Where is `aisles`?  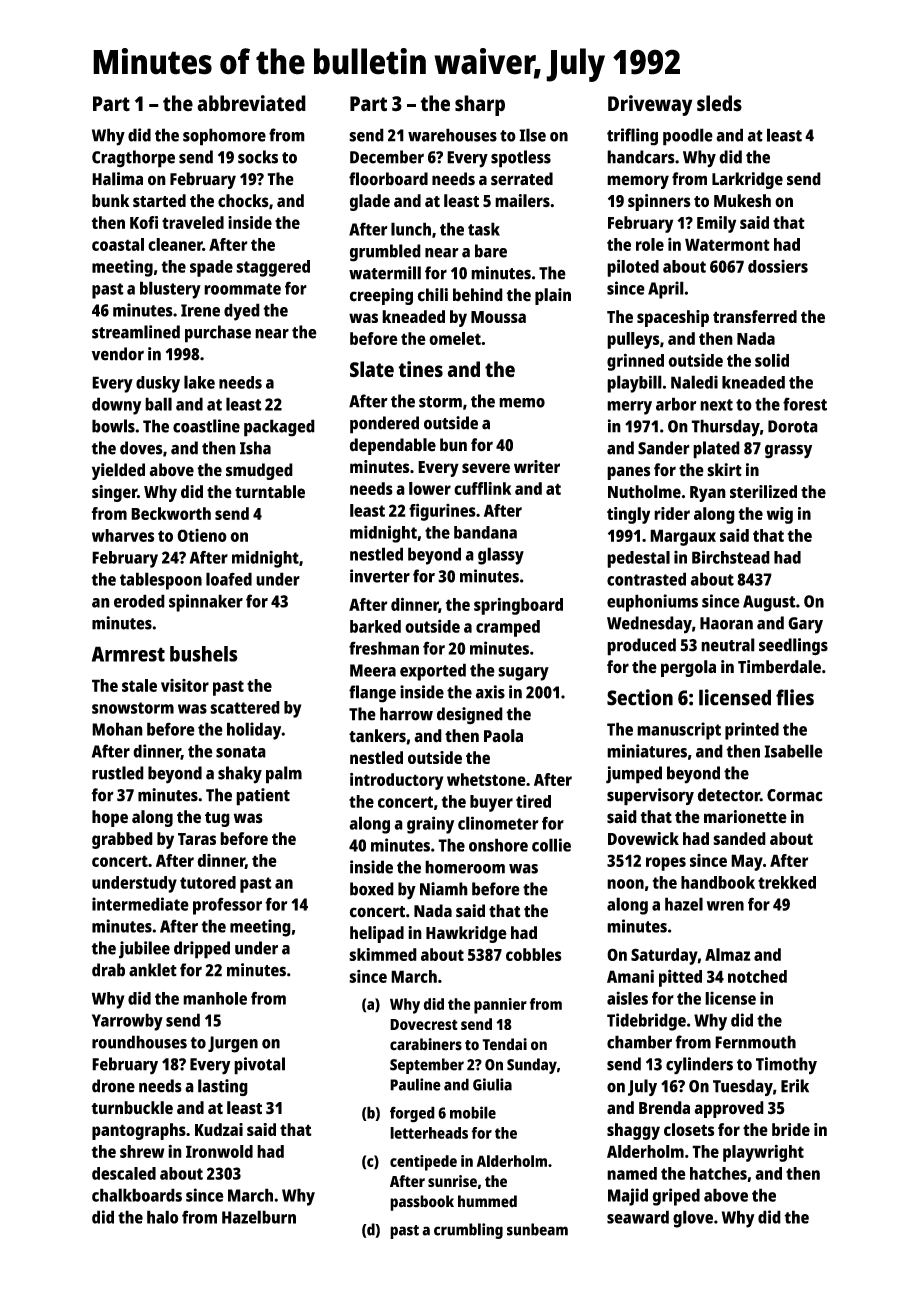 aisles is located at coordinates (627, 998).
